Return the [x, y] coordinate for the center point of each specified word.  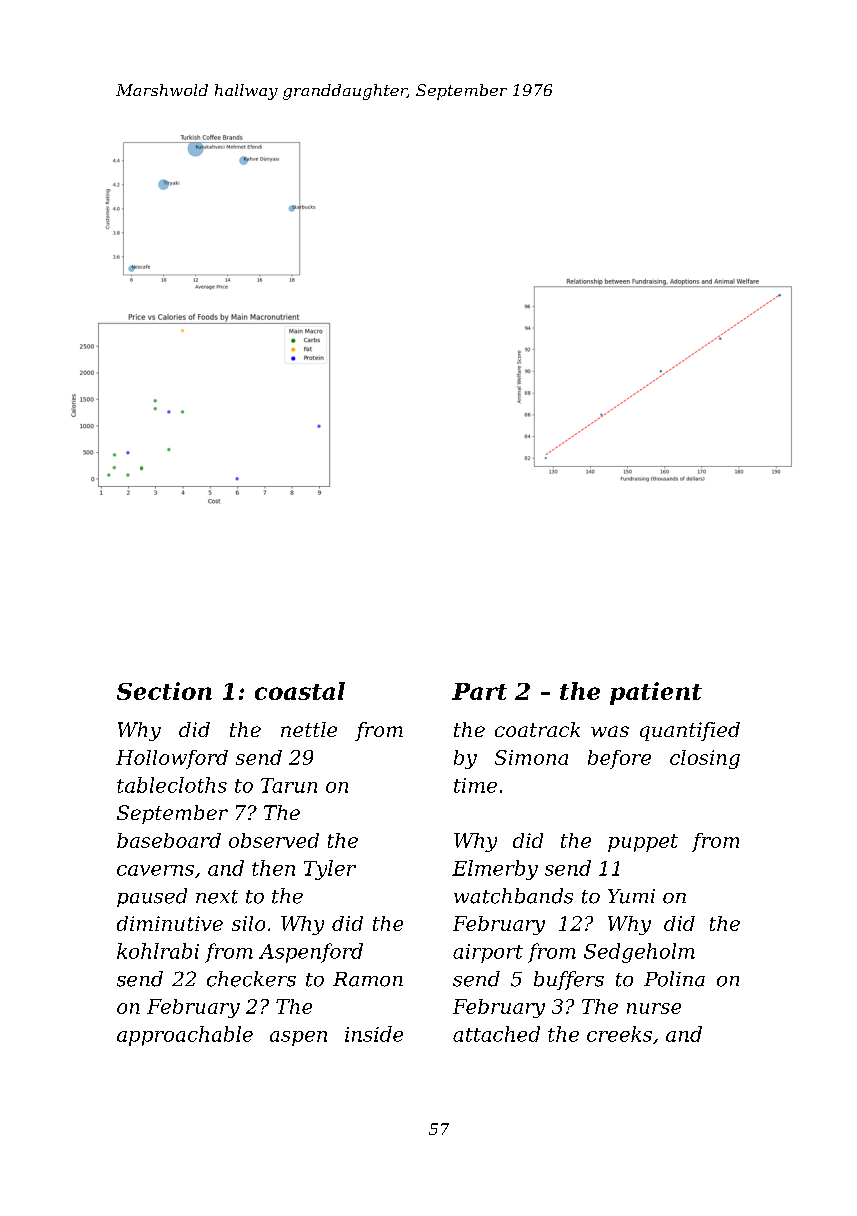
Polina [674, 979]
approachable [185, 1036]
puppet [643, 843]
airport [488, 953]
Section [164, 691]
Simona [531, 757]
